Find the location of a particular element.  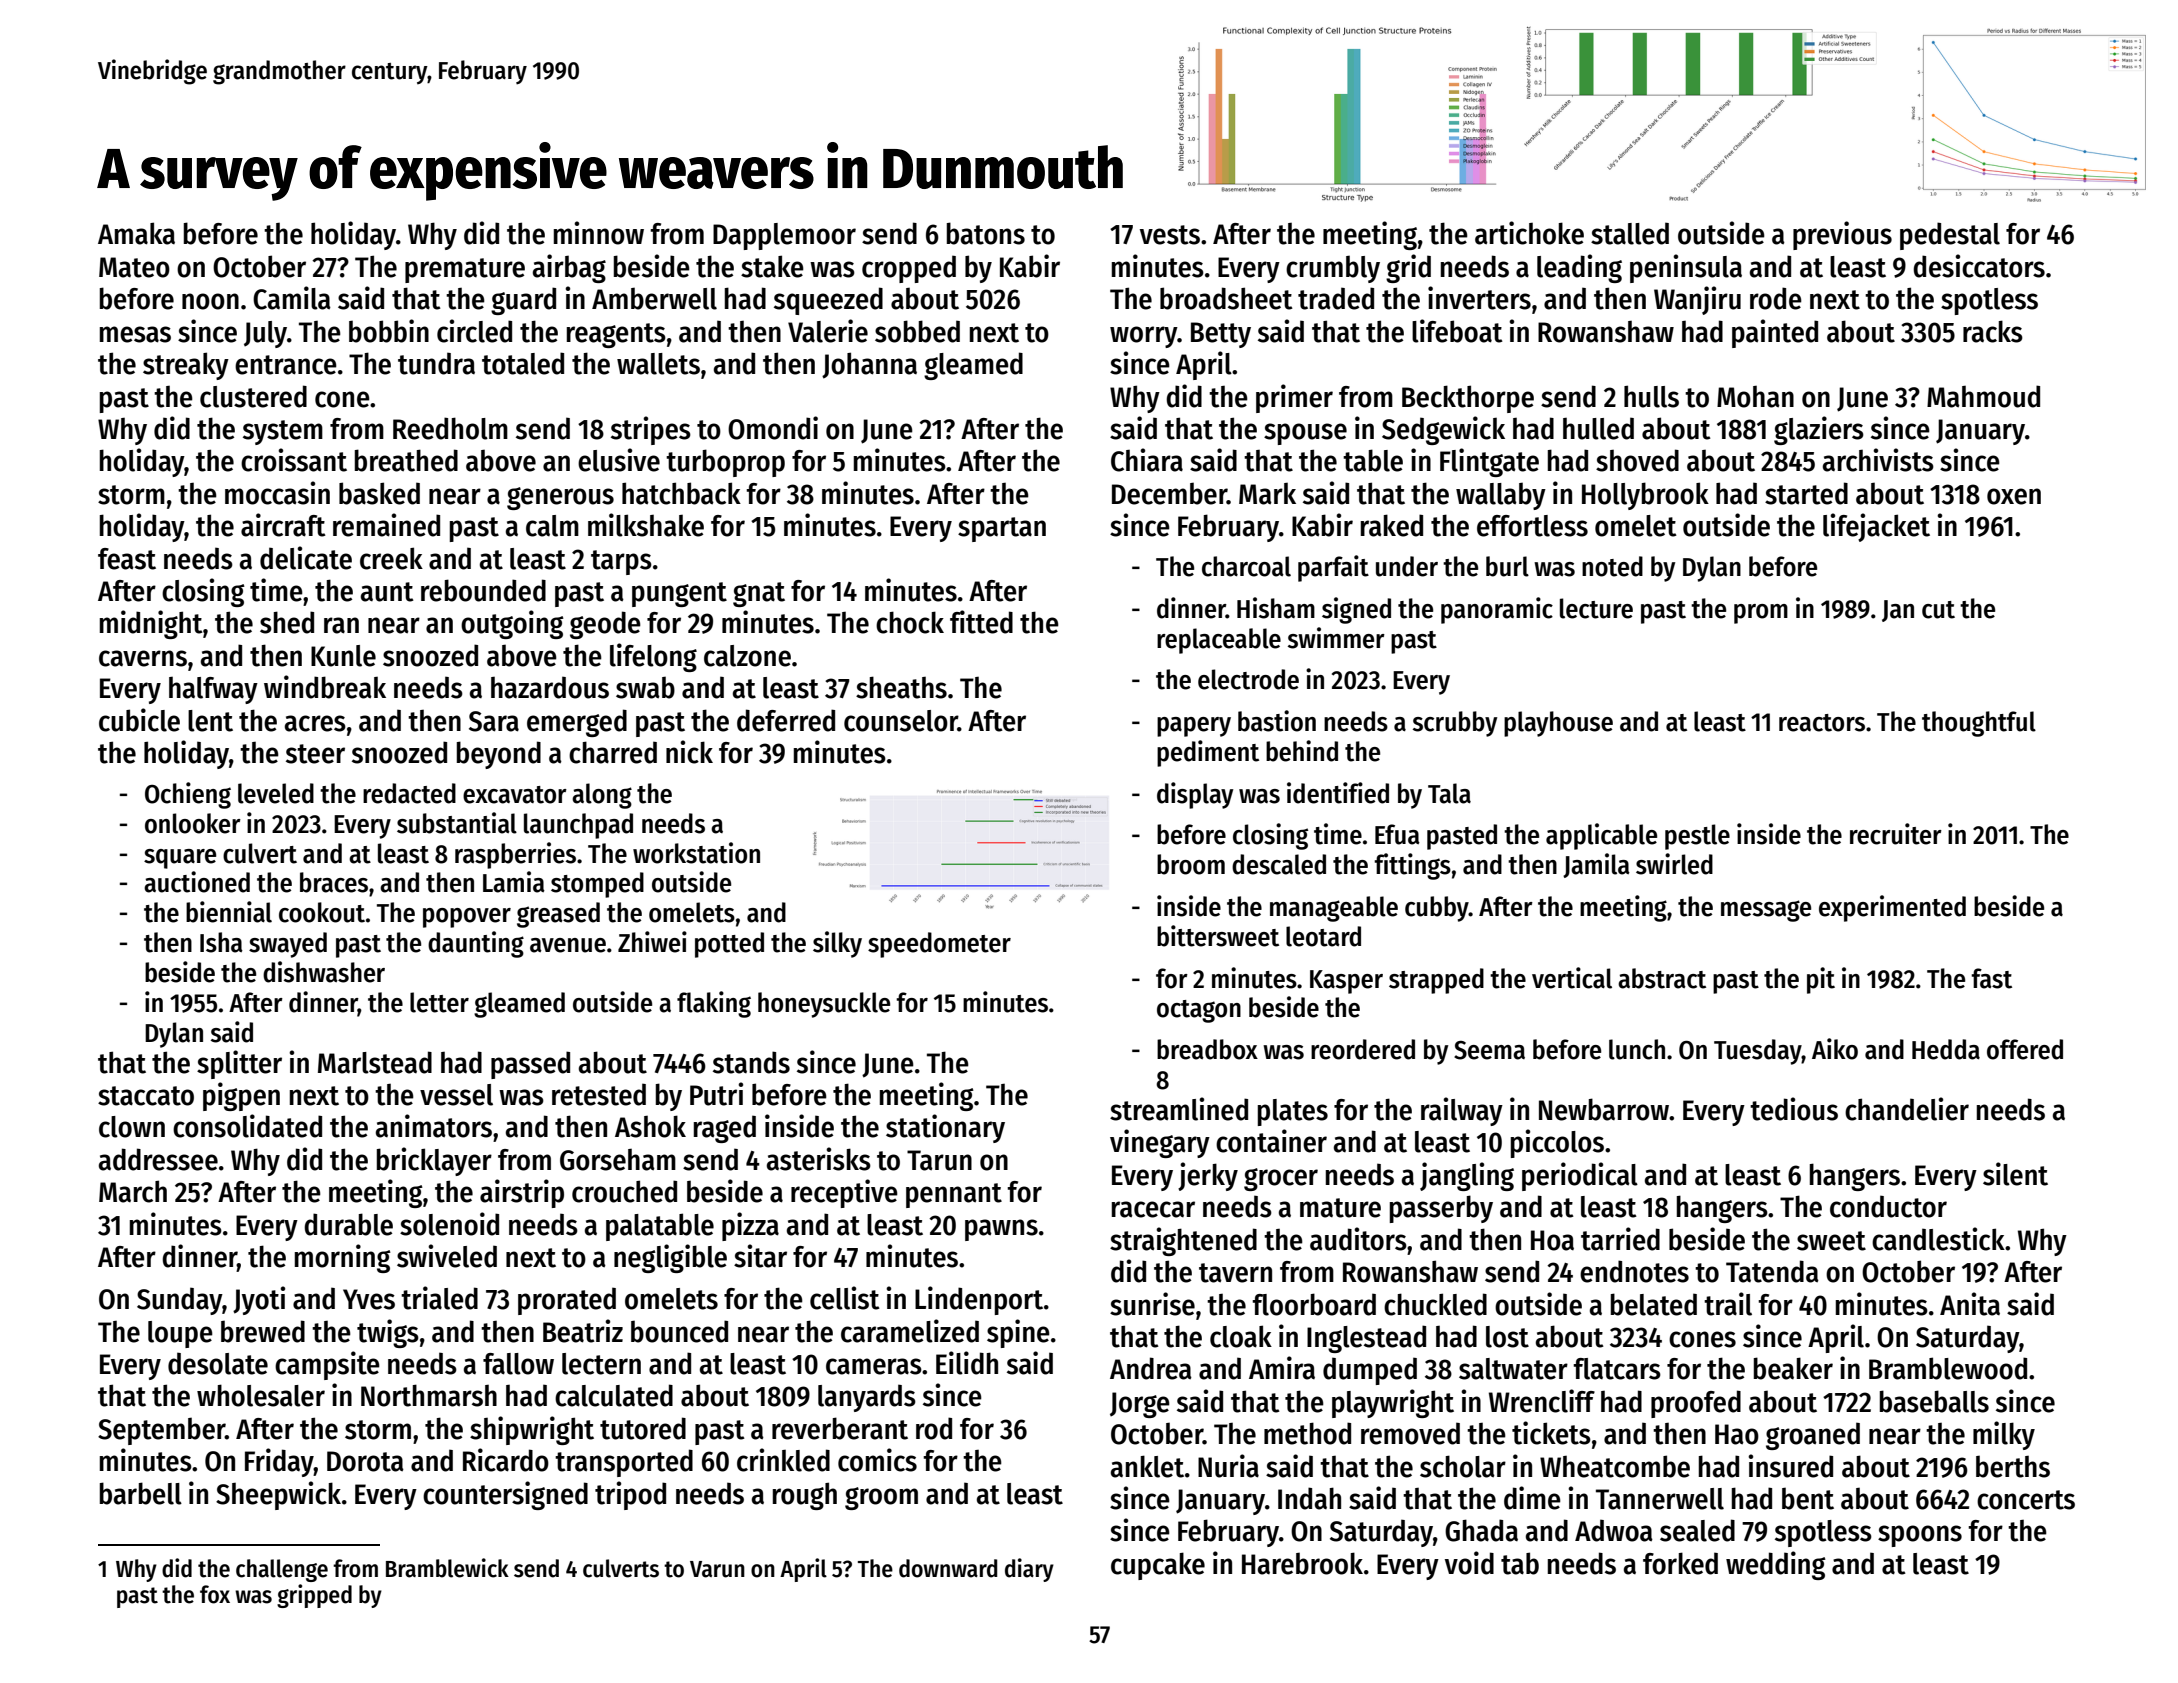

fox is located at coordinates (215, 1594).
